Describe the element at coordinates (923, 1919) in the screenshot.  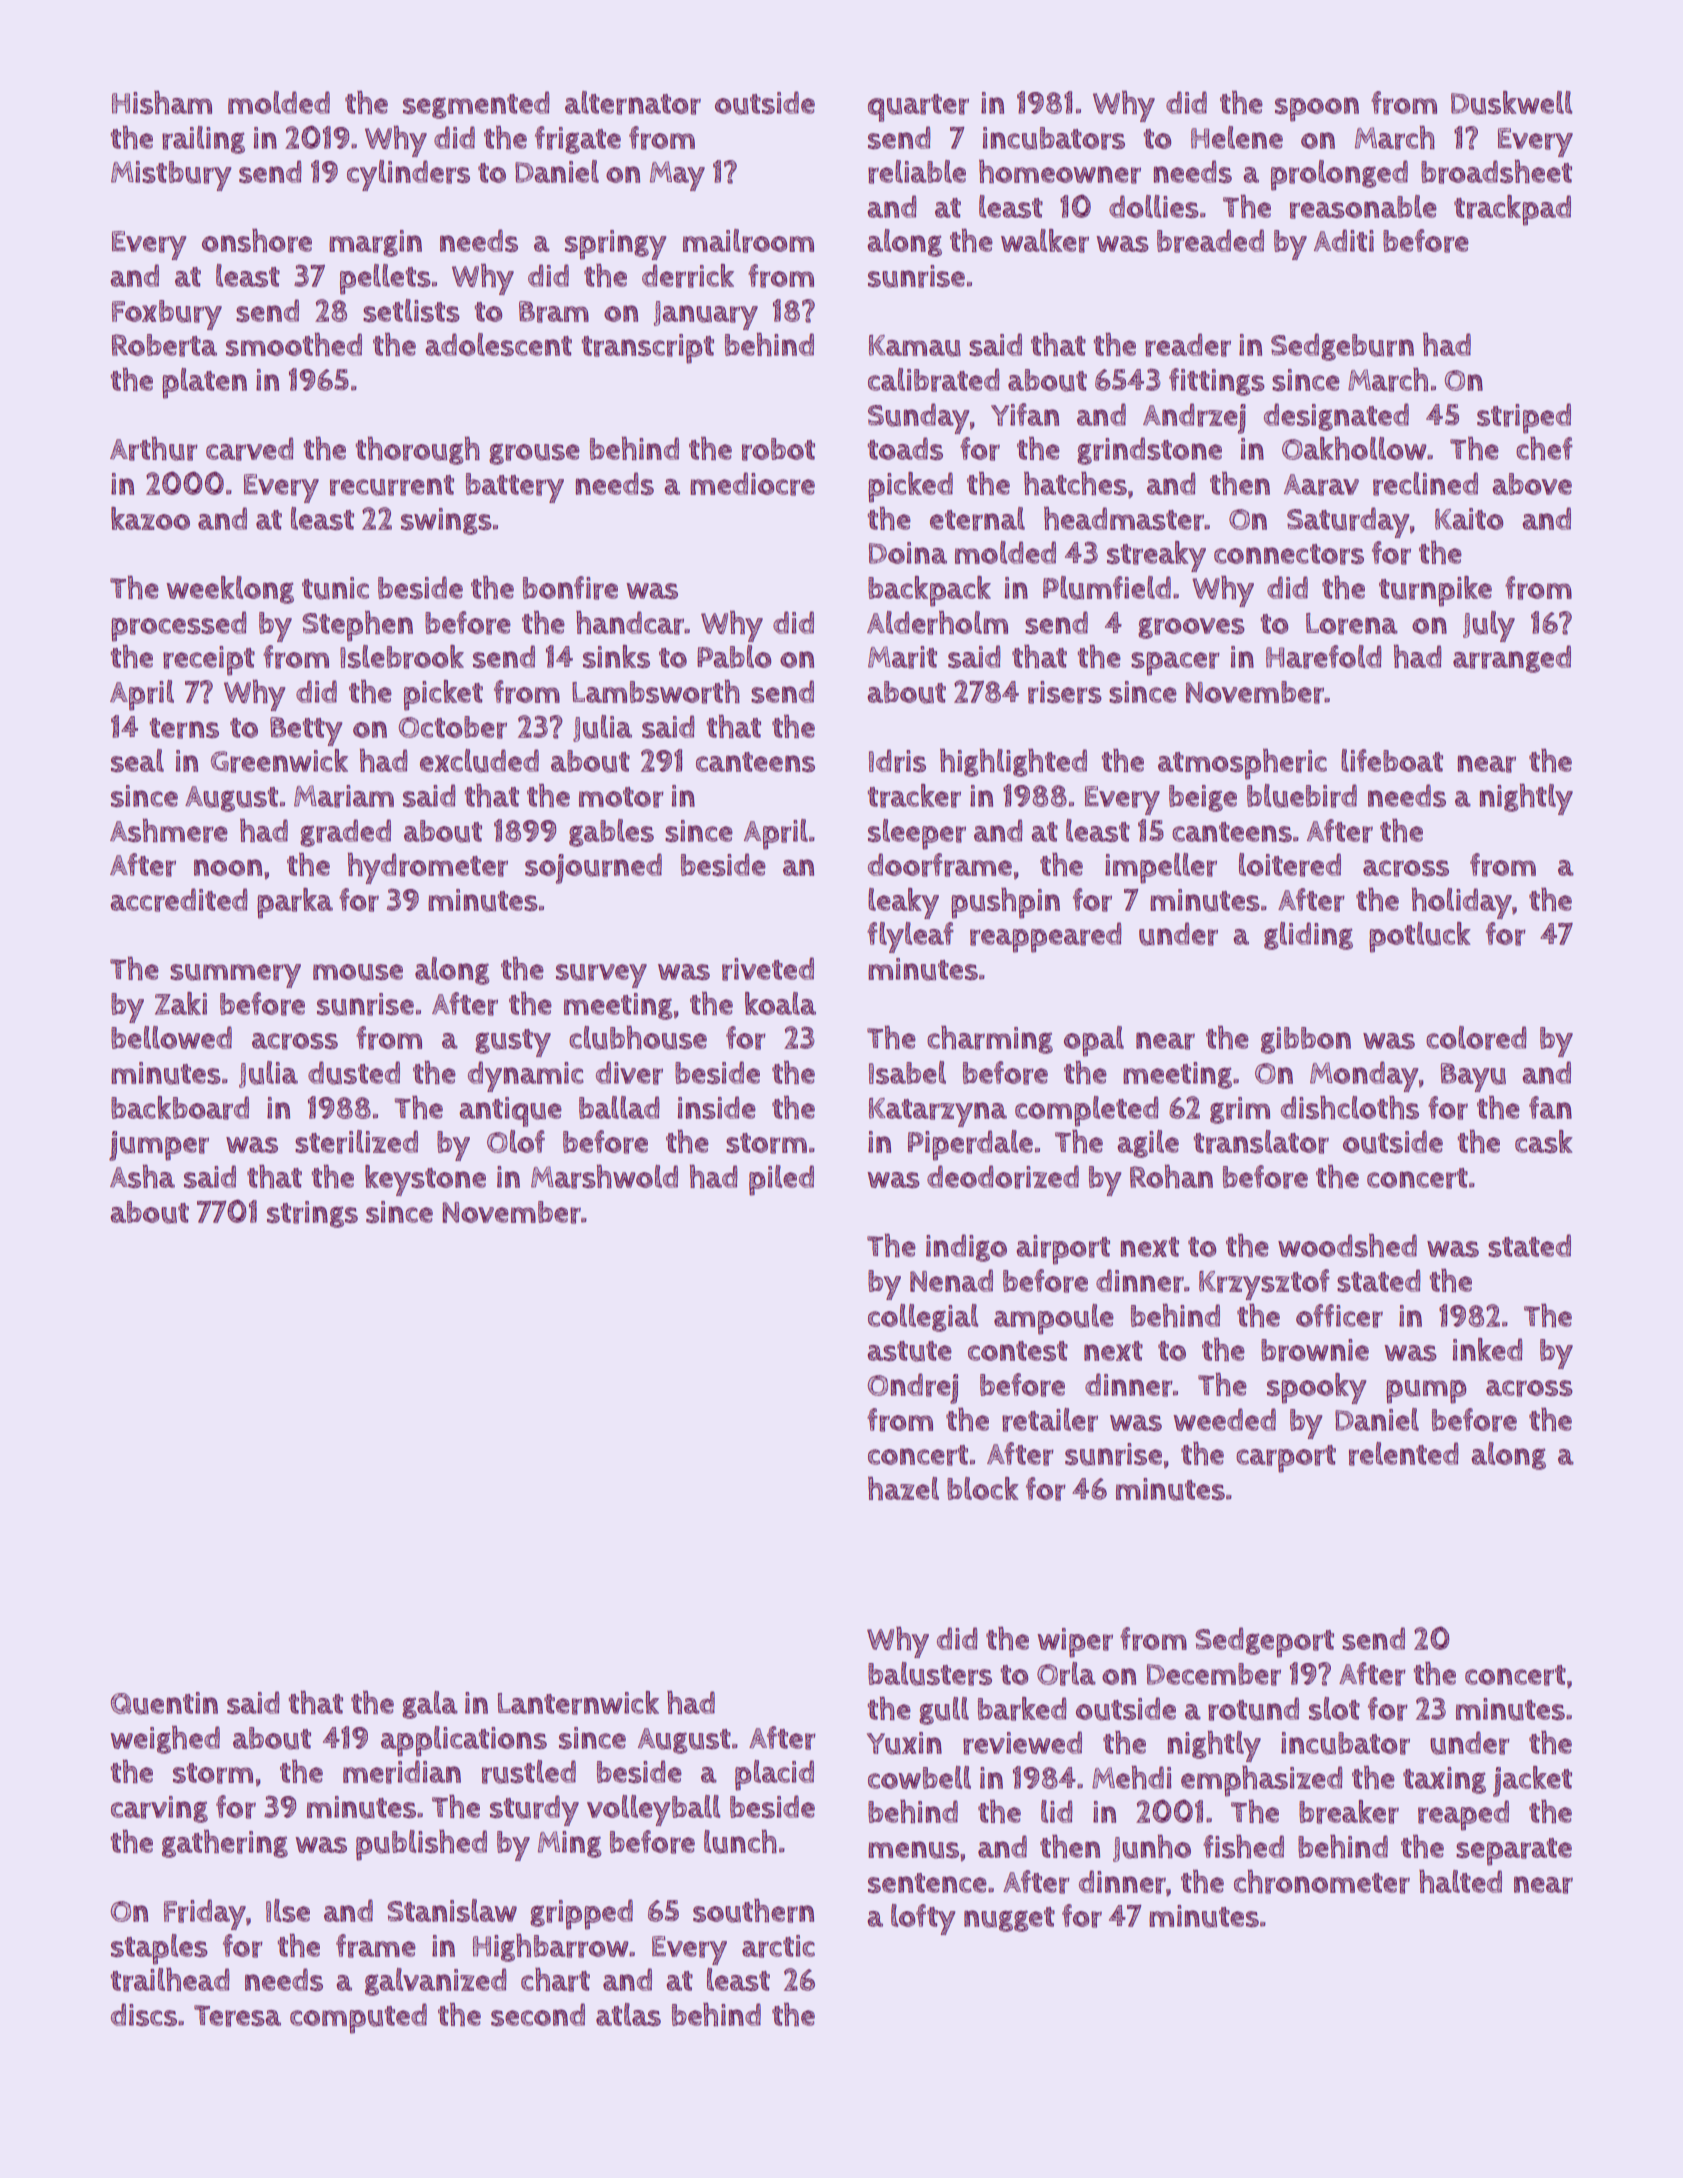
I see `lofty` at that location.
